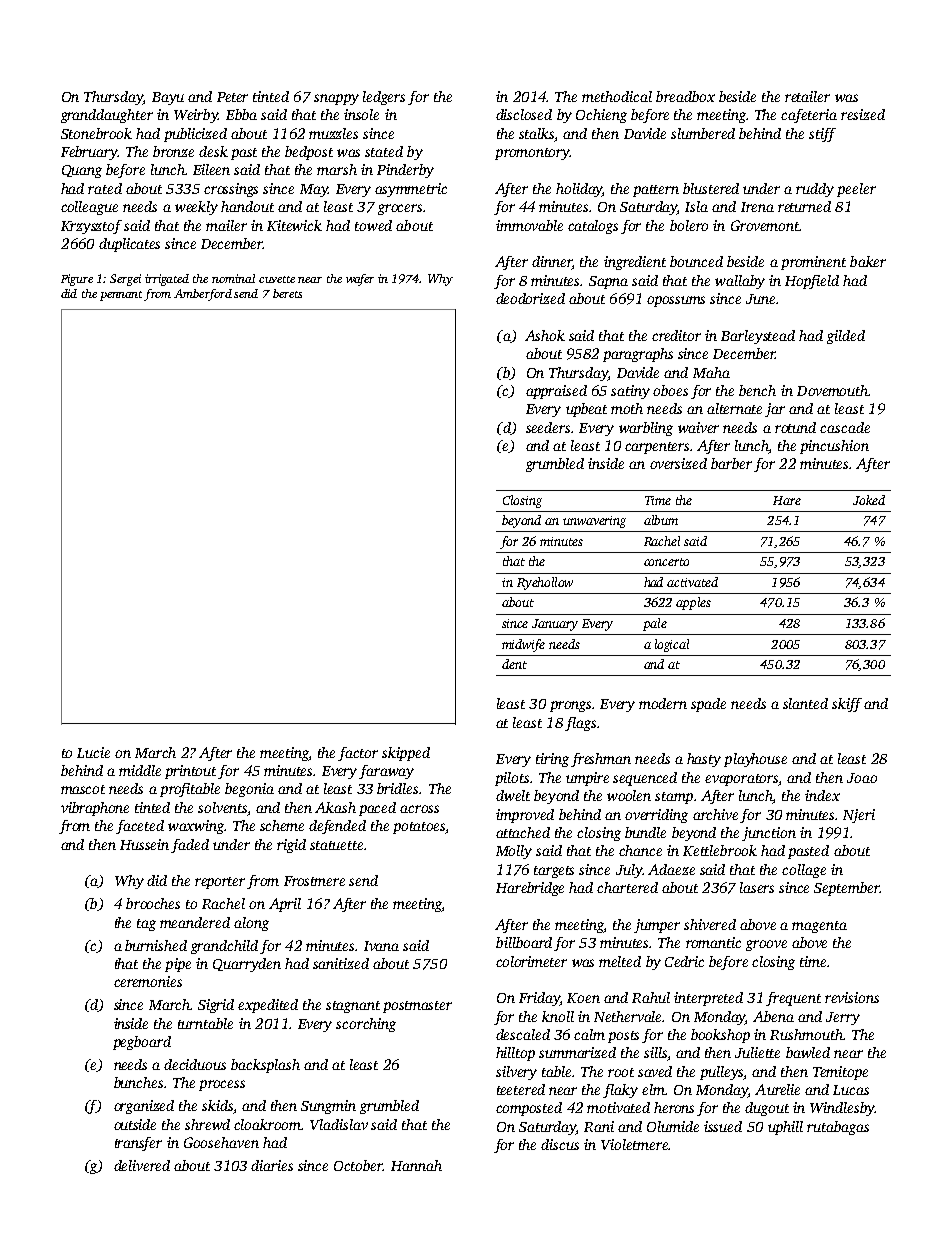 The height and width of the screenshot is (1233, 952). Describe the element at coordinates (661, 520) in the screenshot. I see `album` at that location.
